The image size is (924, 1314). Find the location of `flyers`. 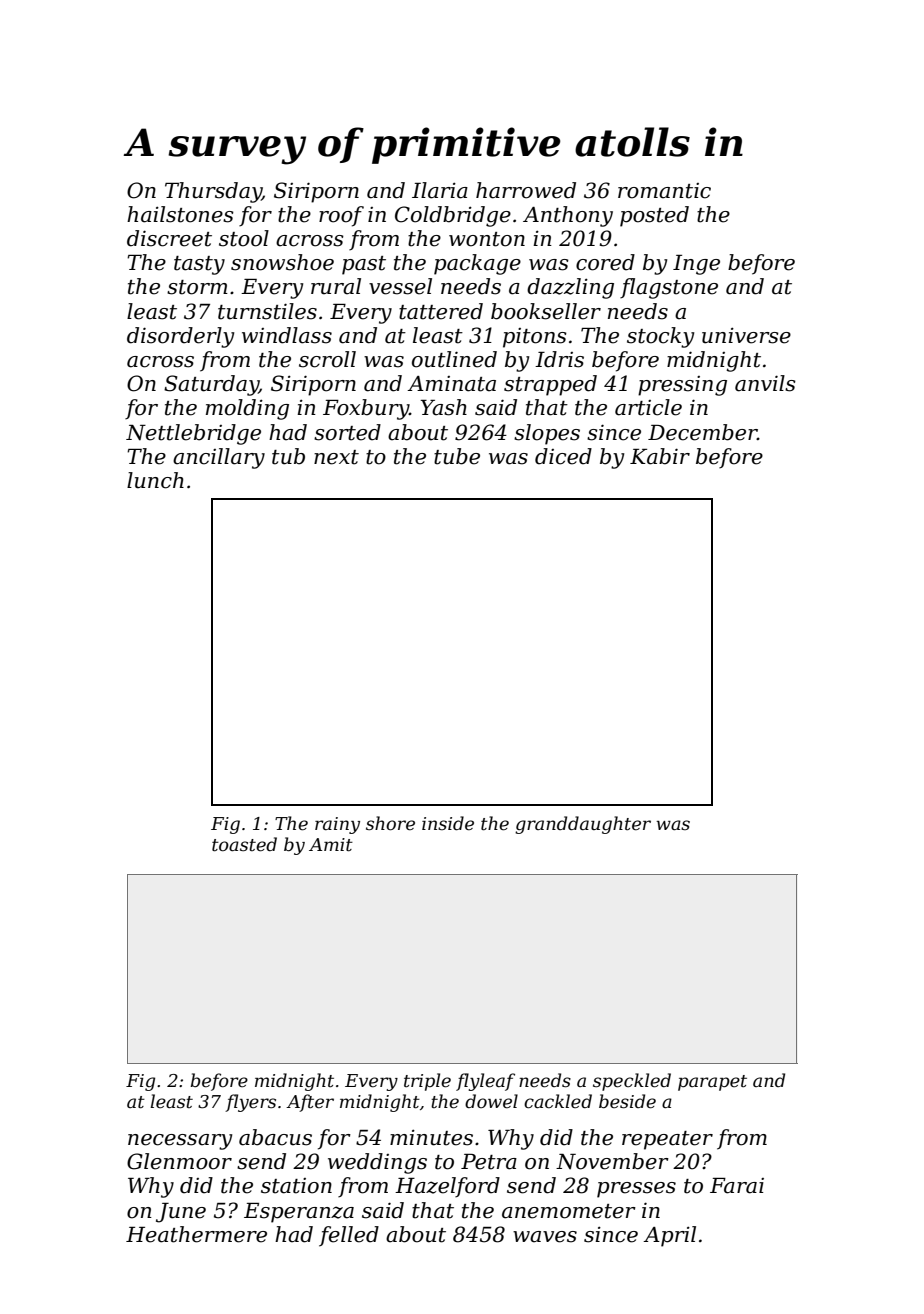

flyers is located at coordinates (250, 1103).
